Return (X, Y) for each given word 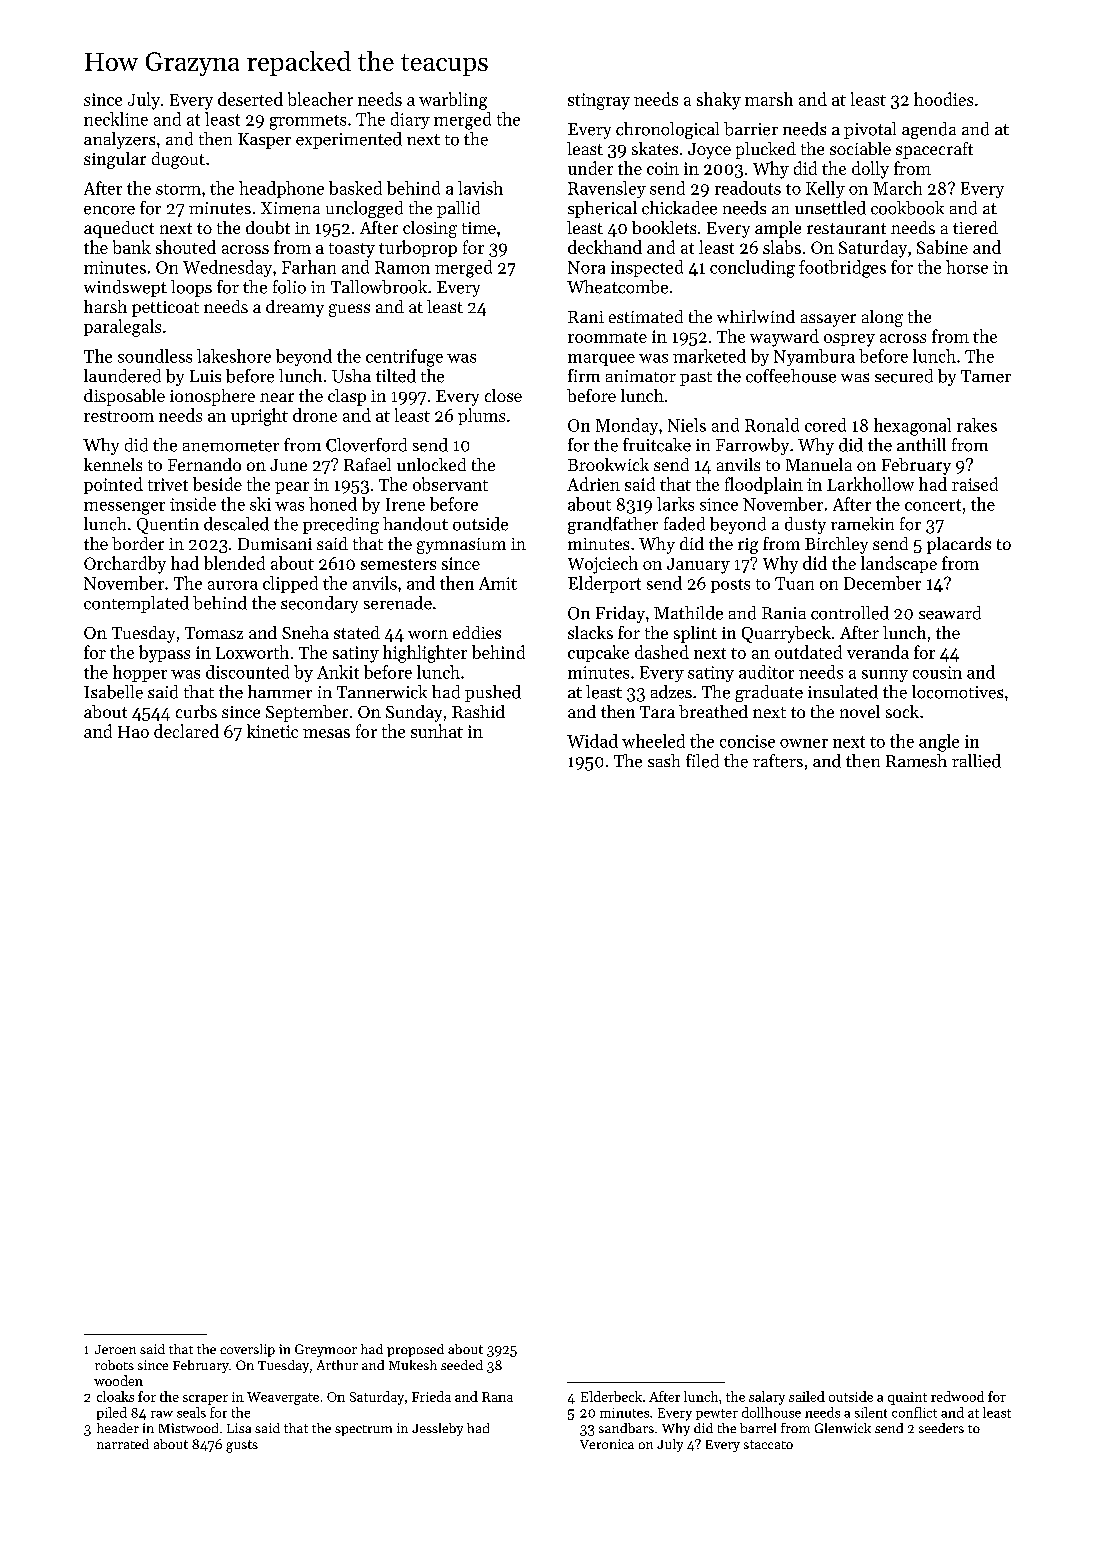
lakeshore (234, 356)
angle (939, 743)
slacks (590, 632)
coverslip (247, 1350)
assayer (828, 320)
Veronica (607, 1444)
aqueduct (119, 229)
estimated (646, 316)
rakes (977, 425)
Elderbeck (611, 1396)
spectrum (363, 1430)
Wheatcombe (617, 287)
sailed (807, 1396)
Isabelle (113, 692)
